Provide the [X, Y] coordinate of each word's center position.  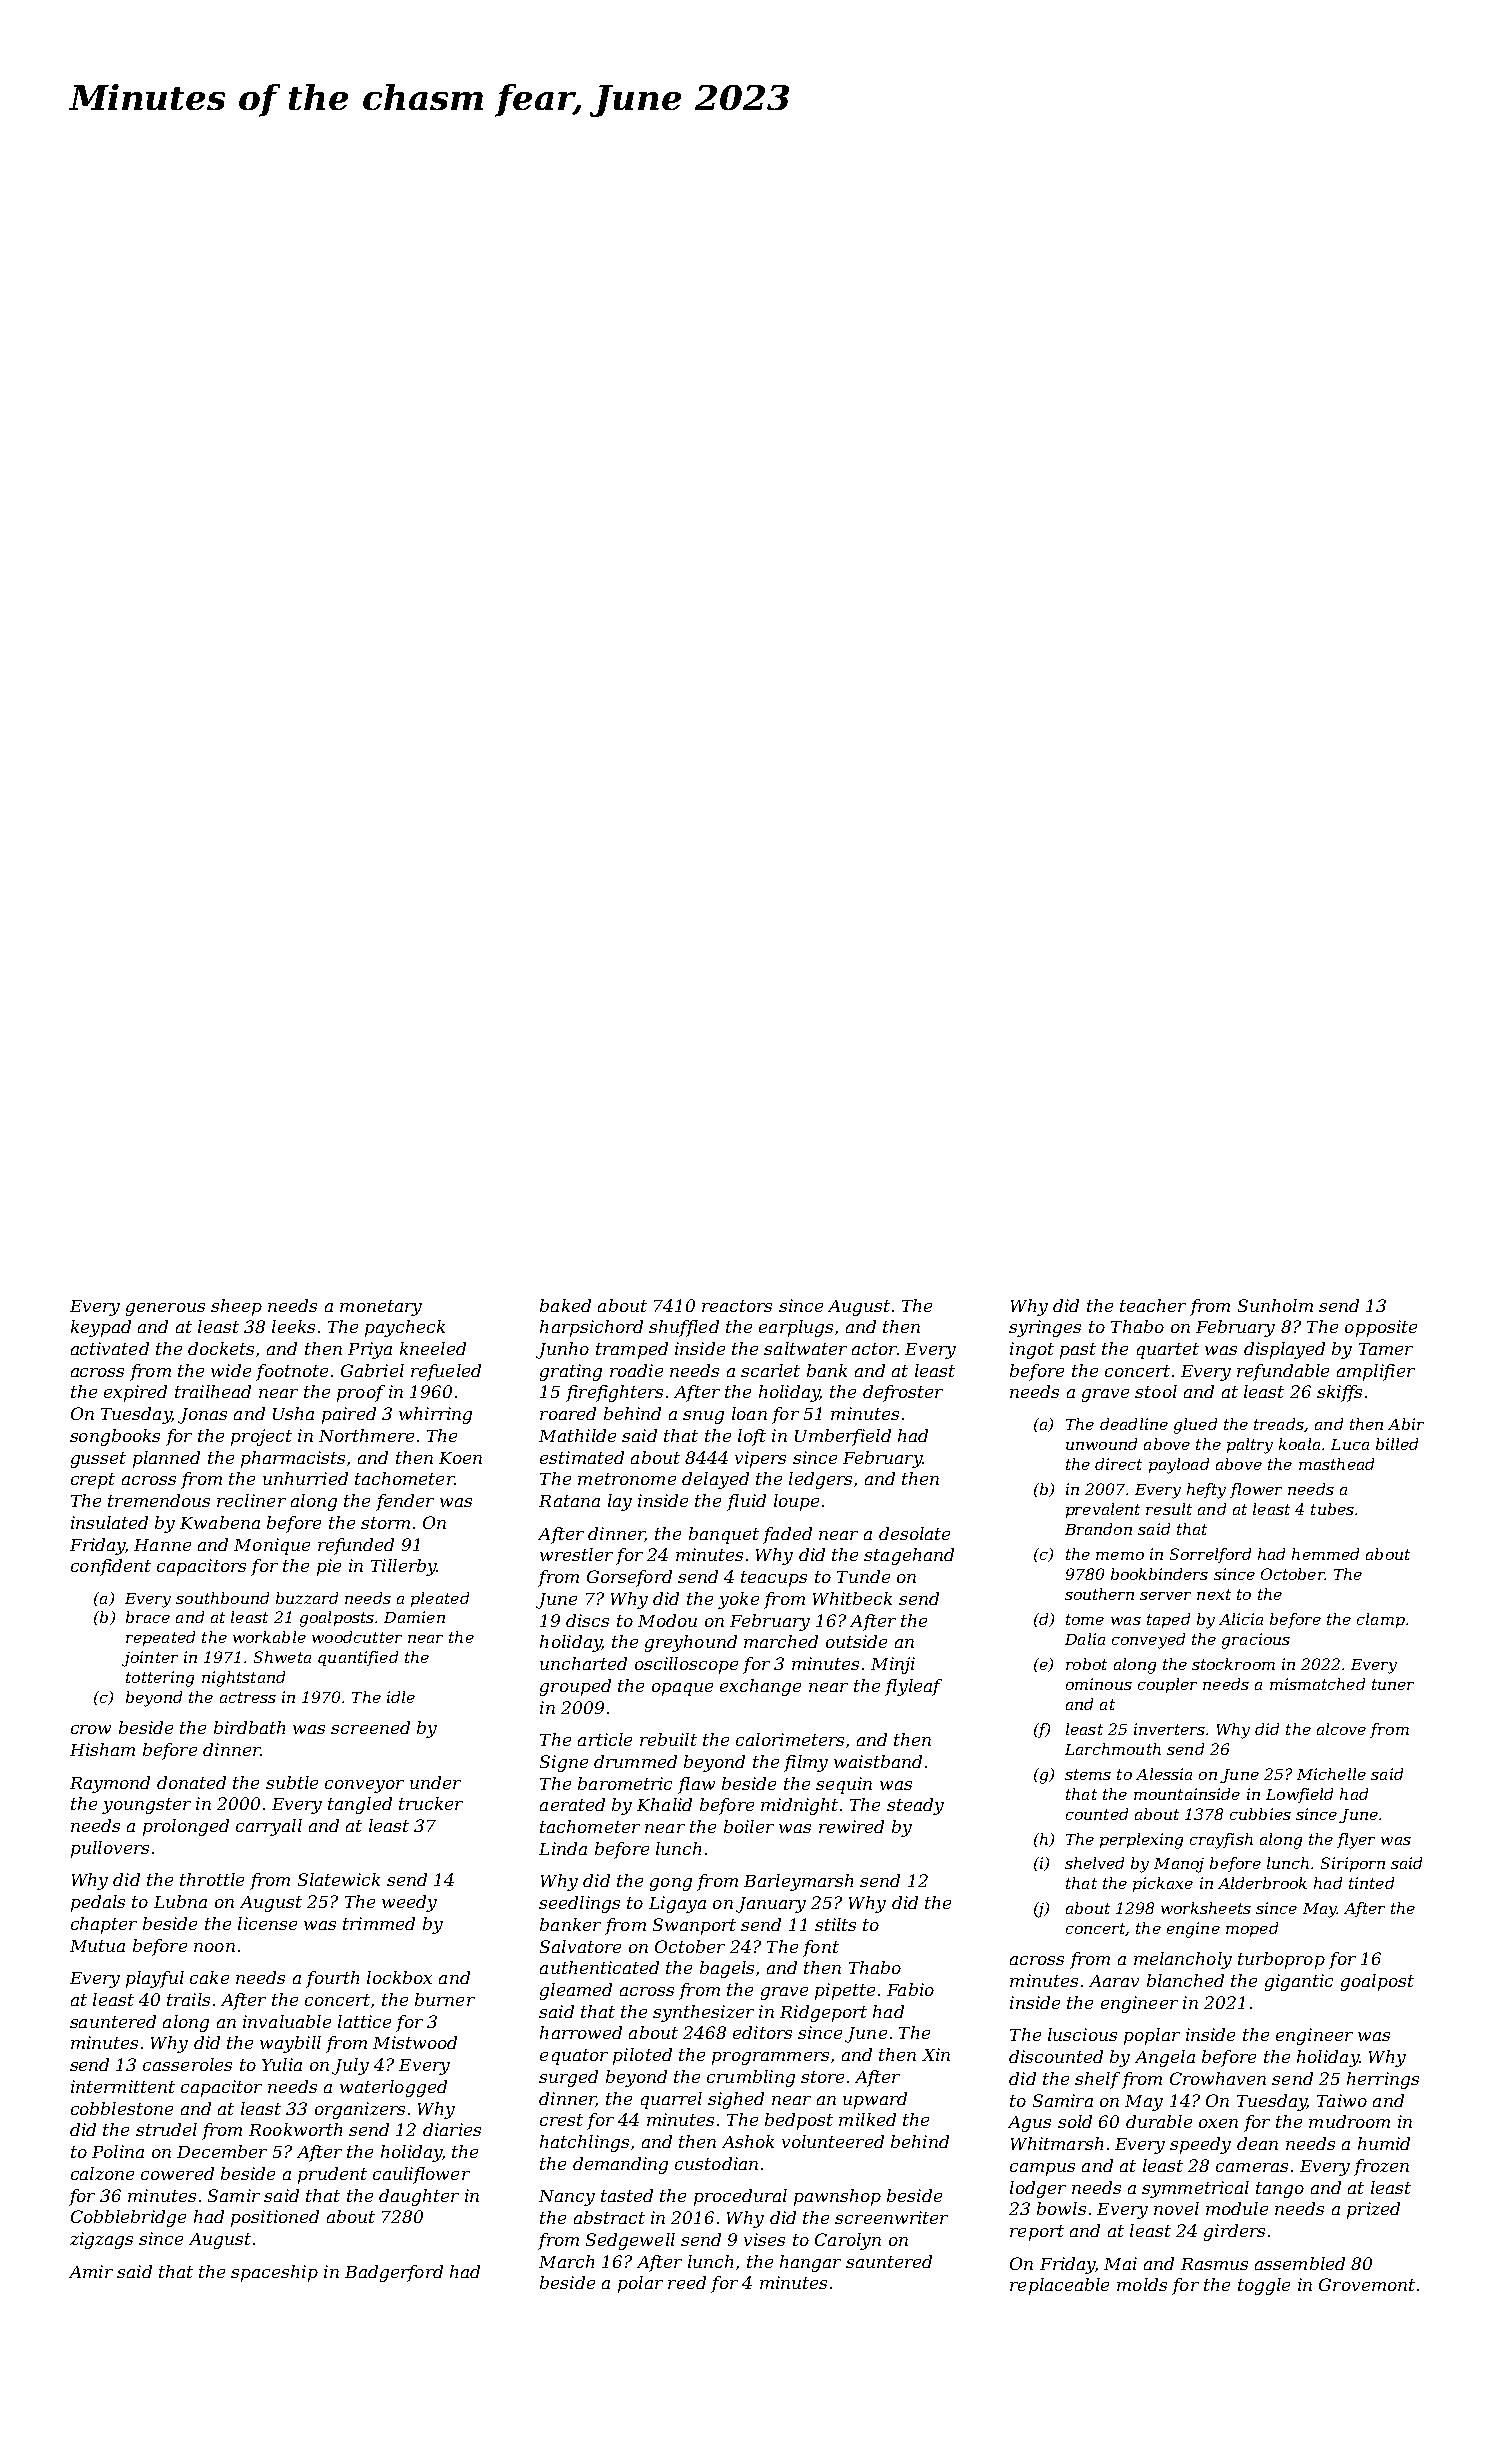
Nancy [567, 2198]
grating [571, 1372]
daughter [419, 2197]
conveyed [1148, 1641]
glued [1195, 1426]
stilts [835, 1924]
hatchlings [584, 2143]
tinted [1371, 1883]
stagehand [909, 1556]
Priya [370, 1350]
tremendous [159, 1500]
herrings [1383, 2080]
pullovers [110, 1849]
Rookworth [295, 2129]
